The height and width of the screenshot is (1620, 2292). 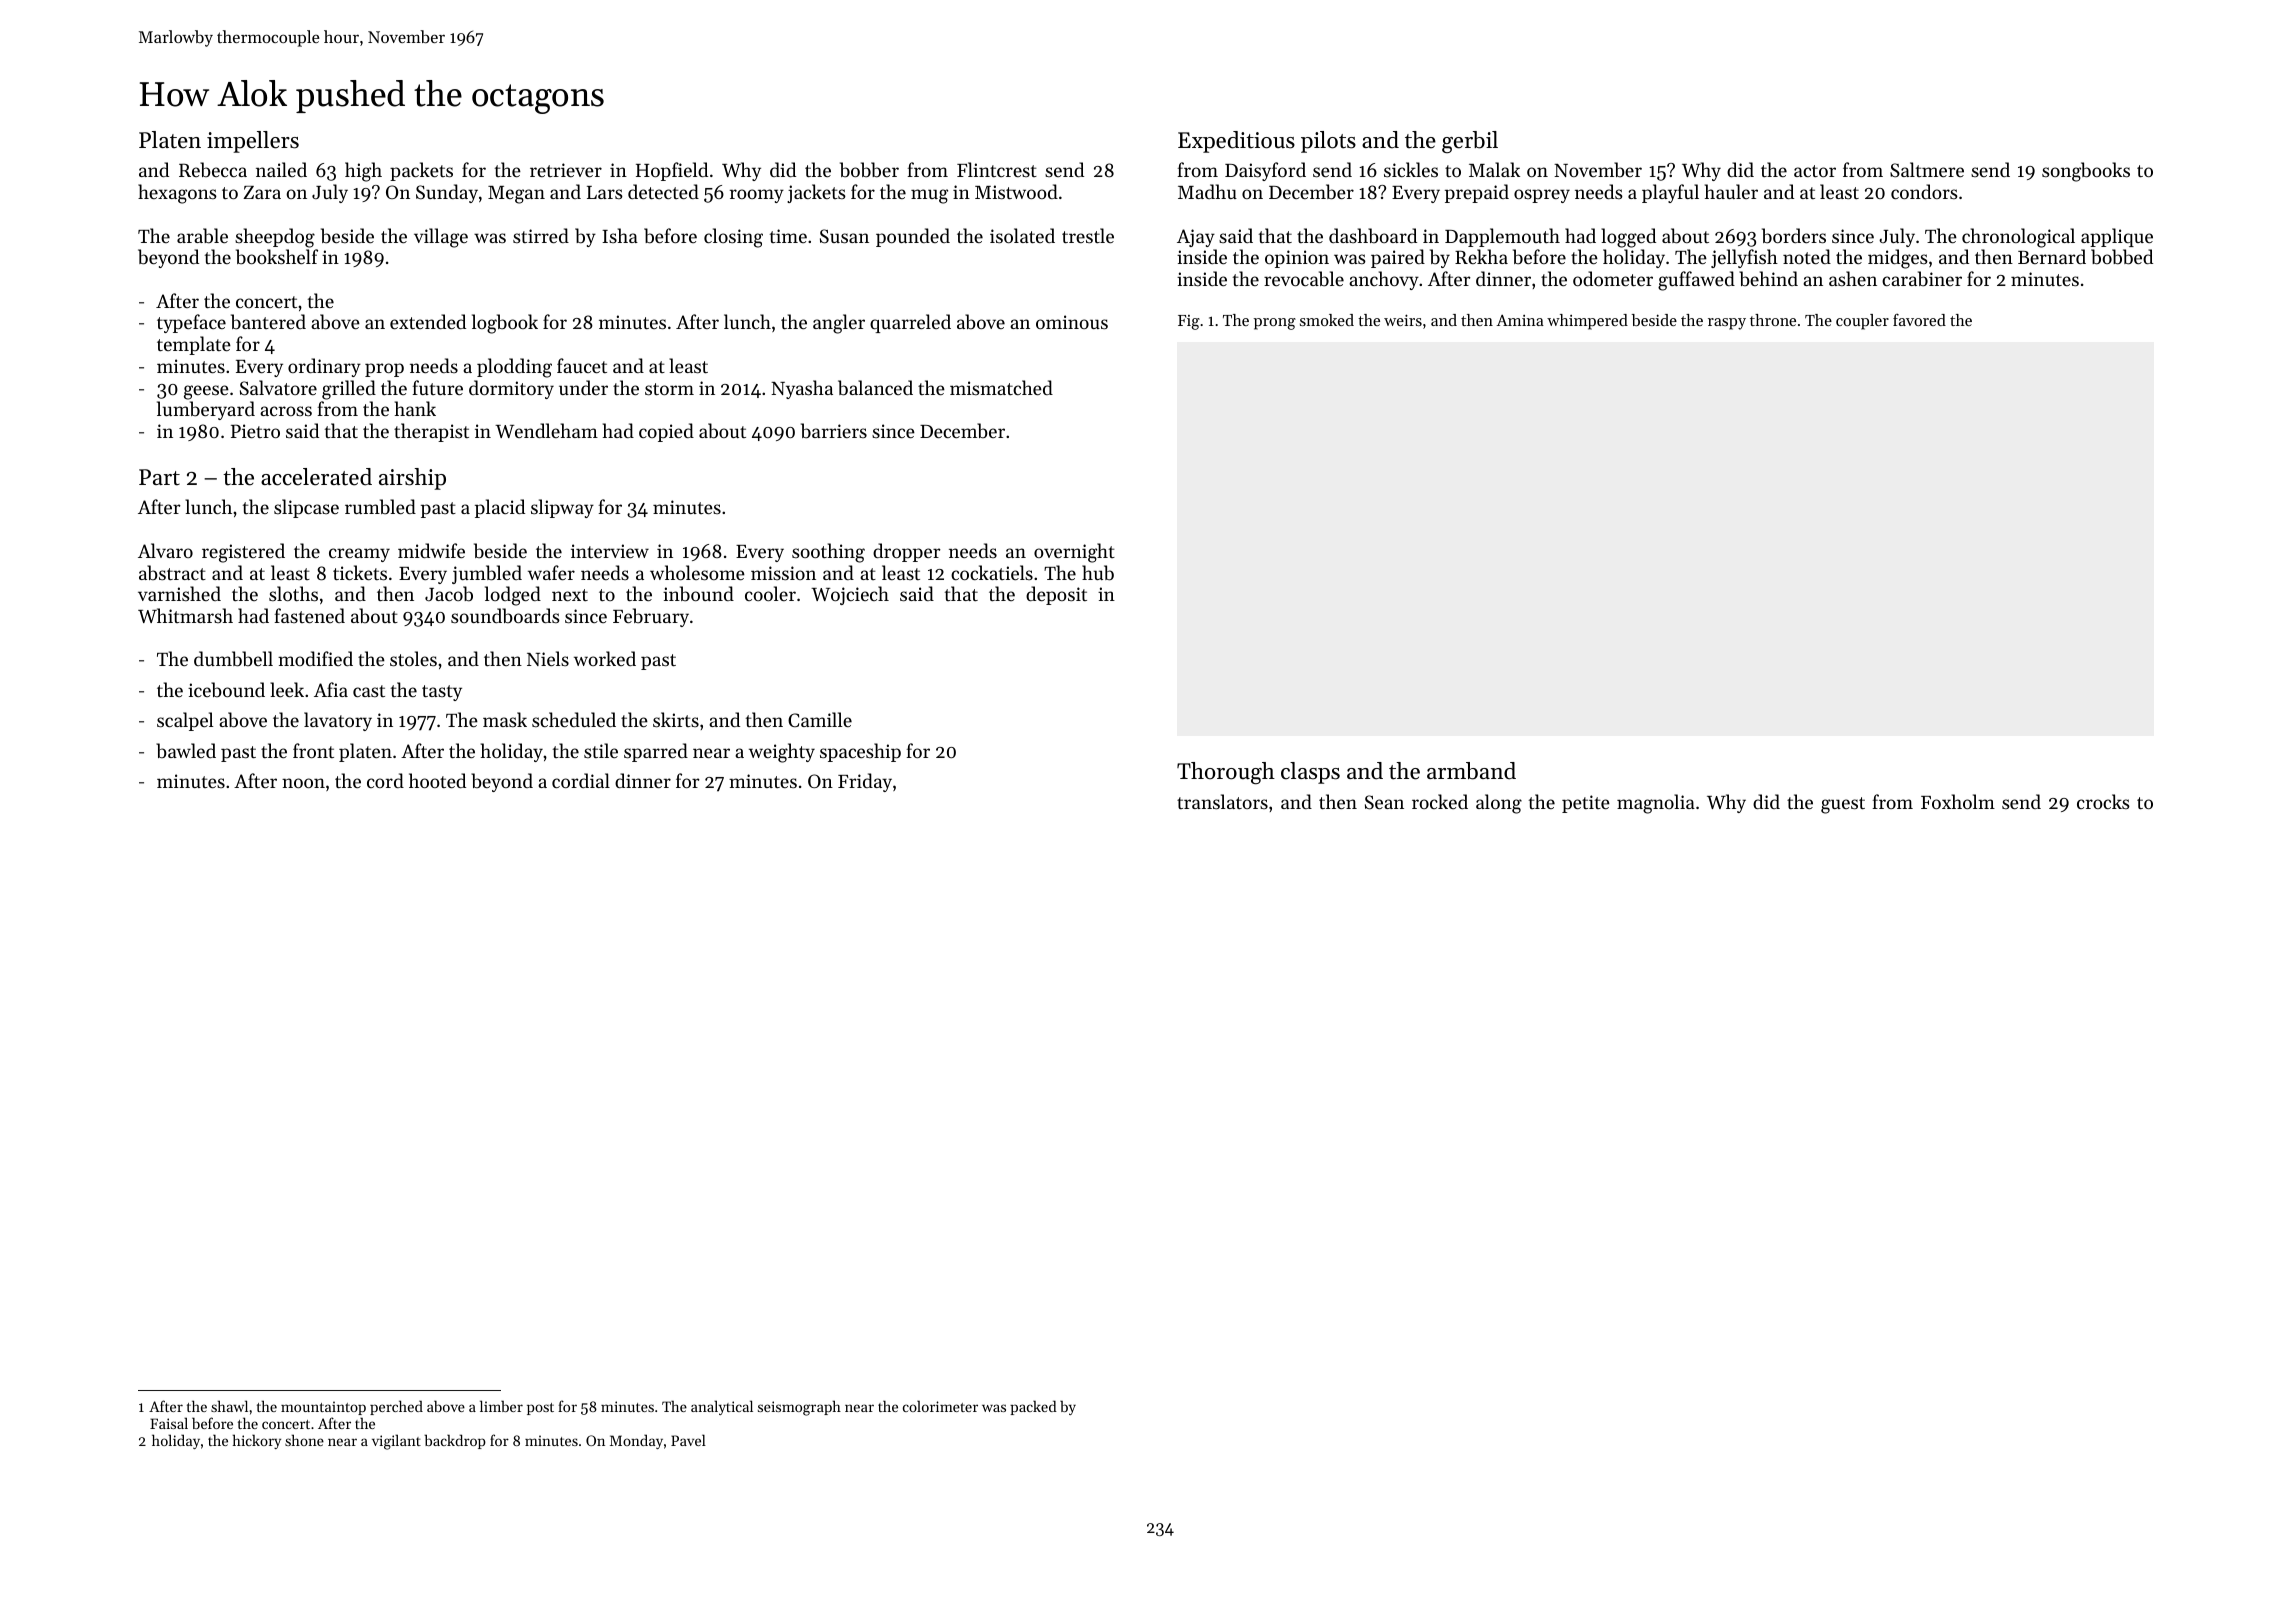 I want to click on rocked, so click(x=1440, y=801).
